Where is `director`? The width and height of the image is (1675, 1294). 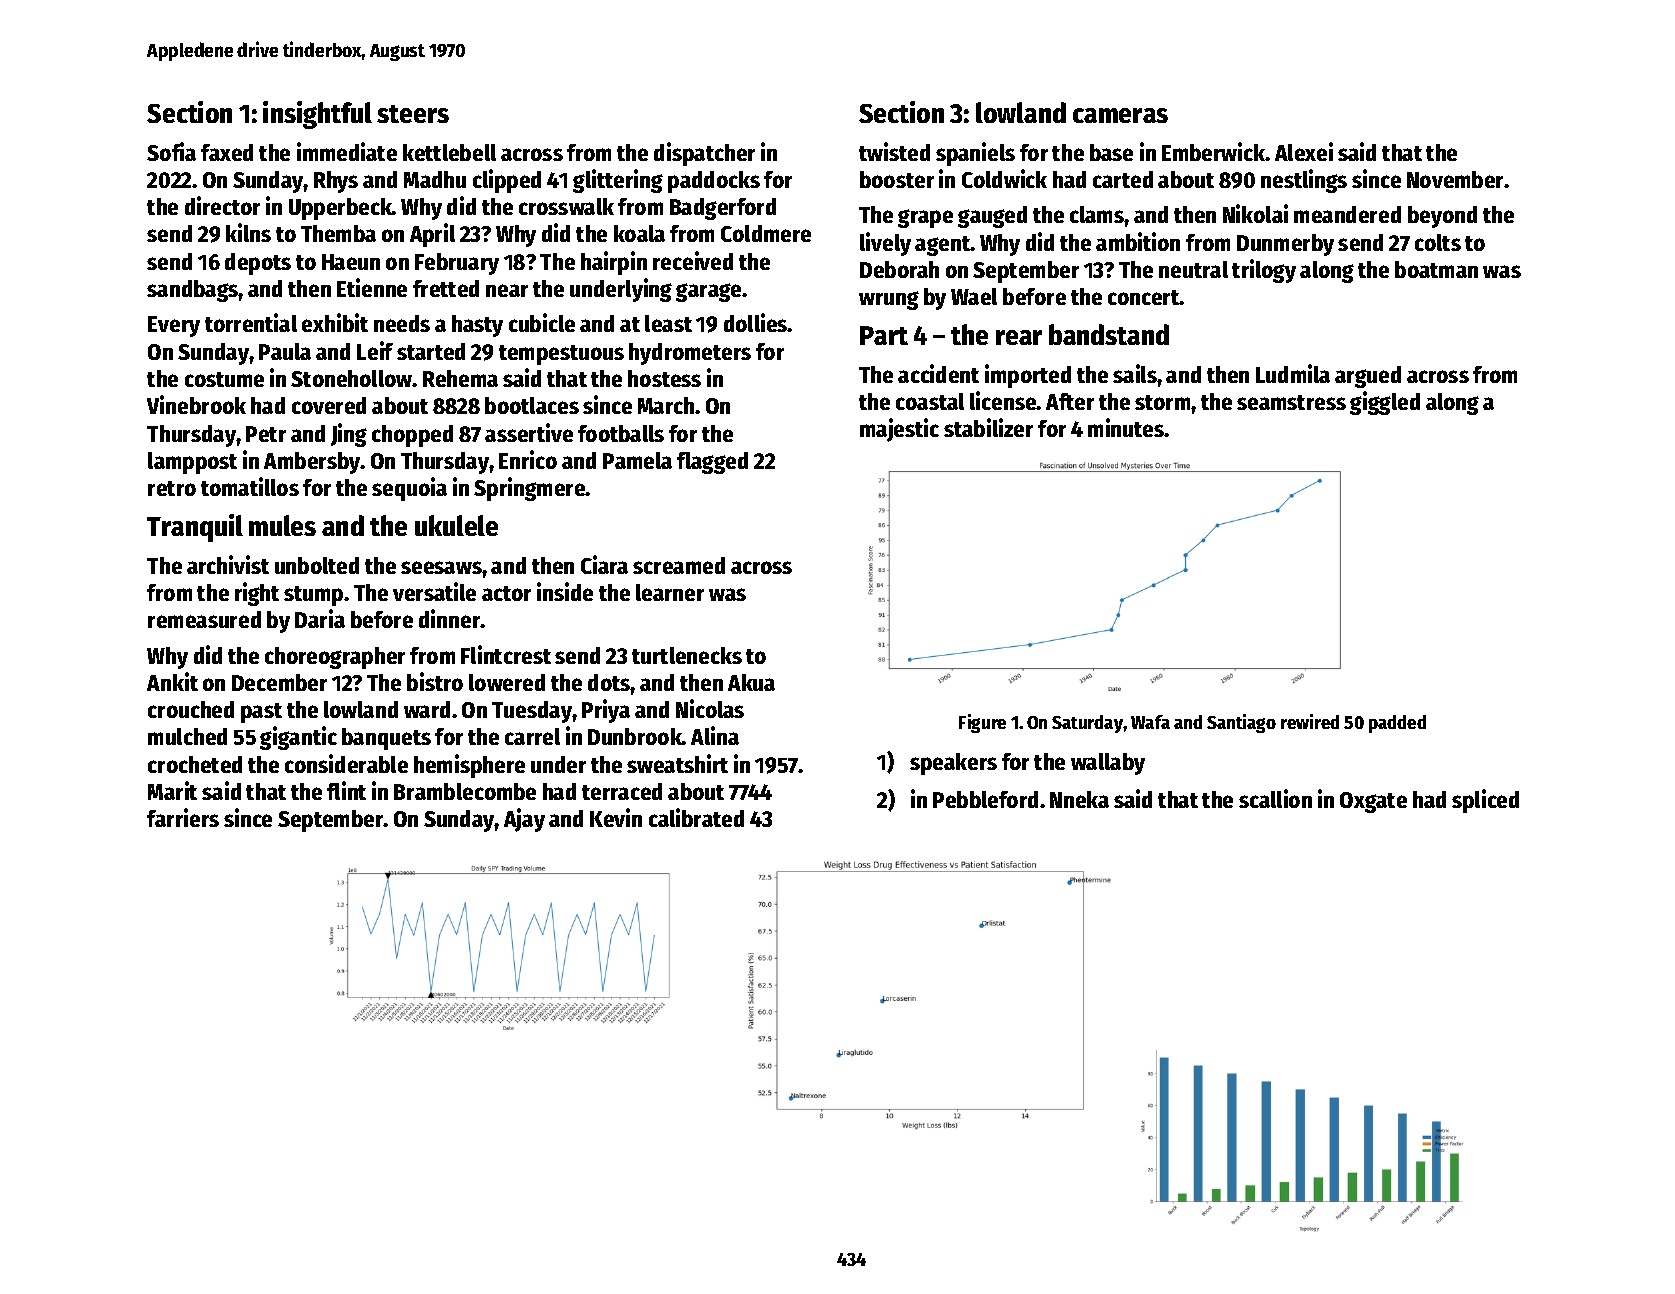
director is located at coordinates (222, 205).
